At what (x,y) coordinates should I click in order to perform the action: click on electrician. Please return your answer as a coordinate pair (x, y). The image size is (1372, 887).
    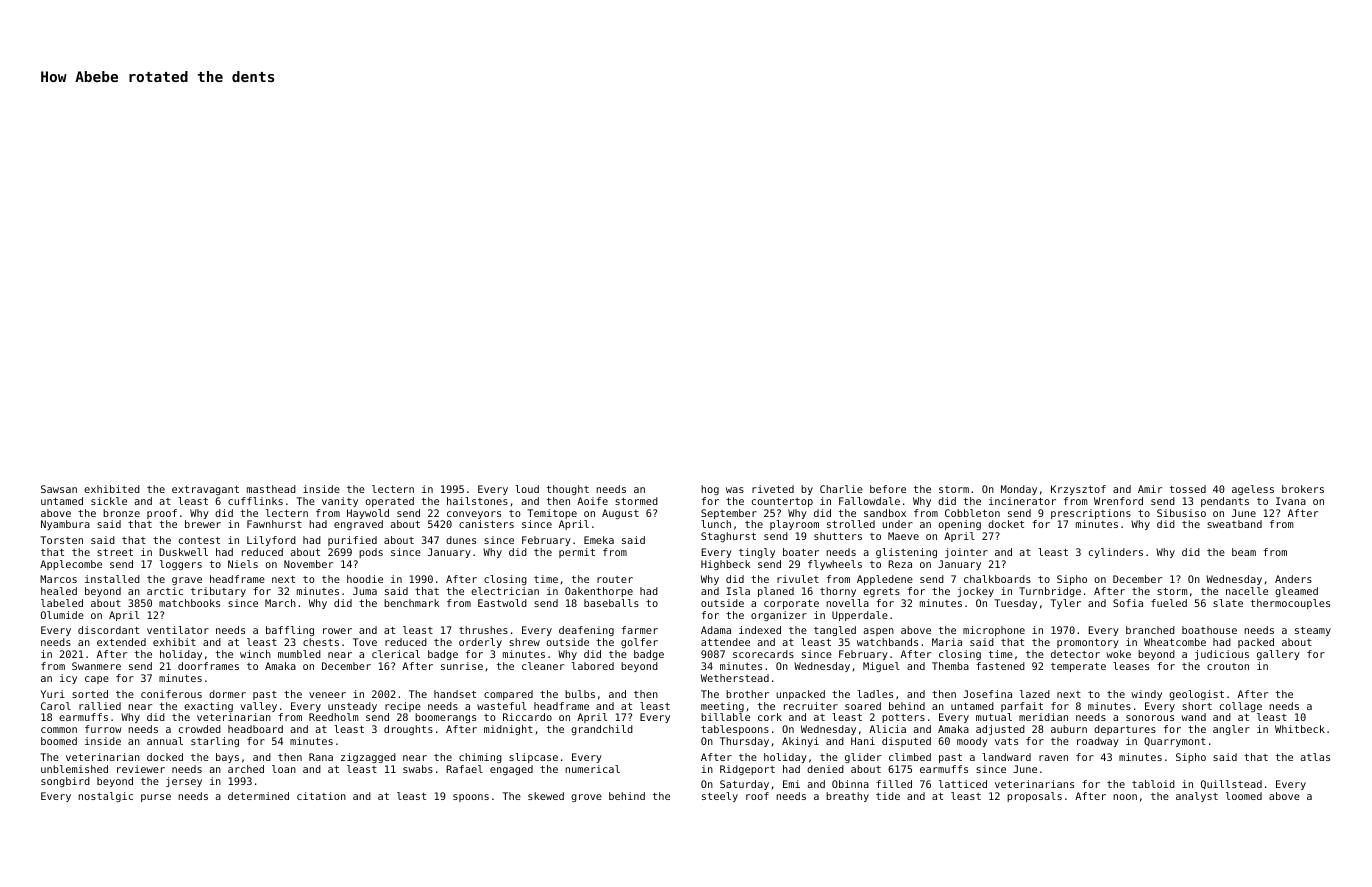
    Looking at the image, I should click on (505, 591).
